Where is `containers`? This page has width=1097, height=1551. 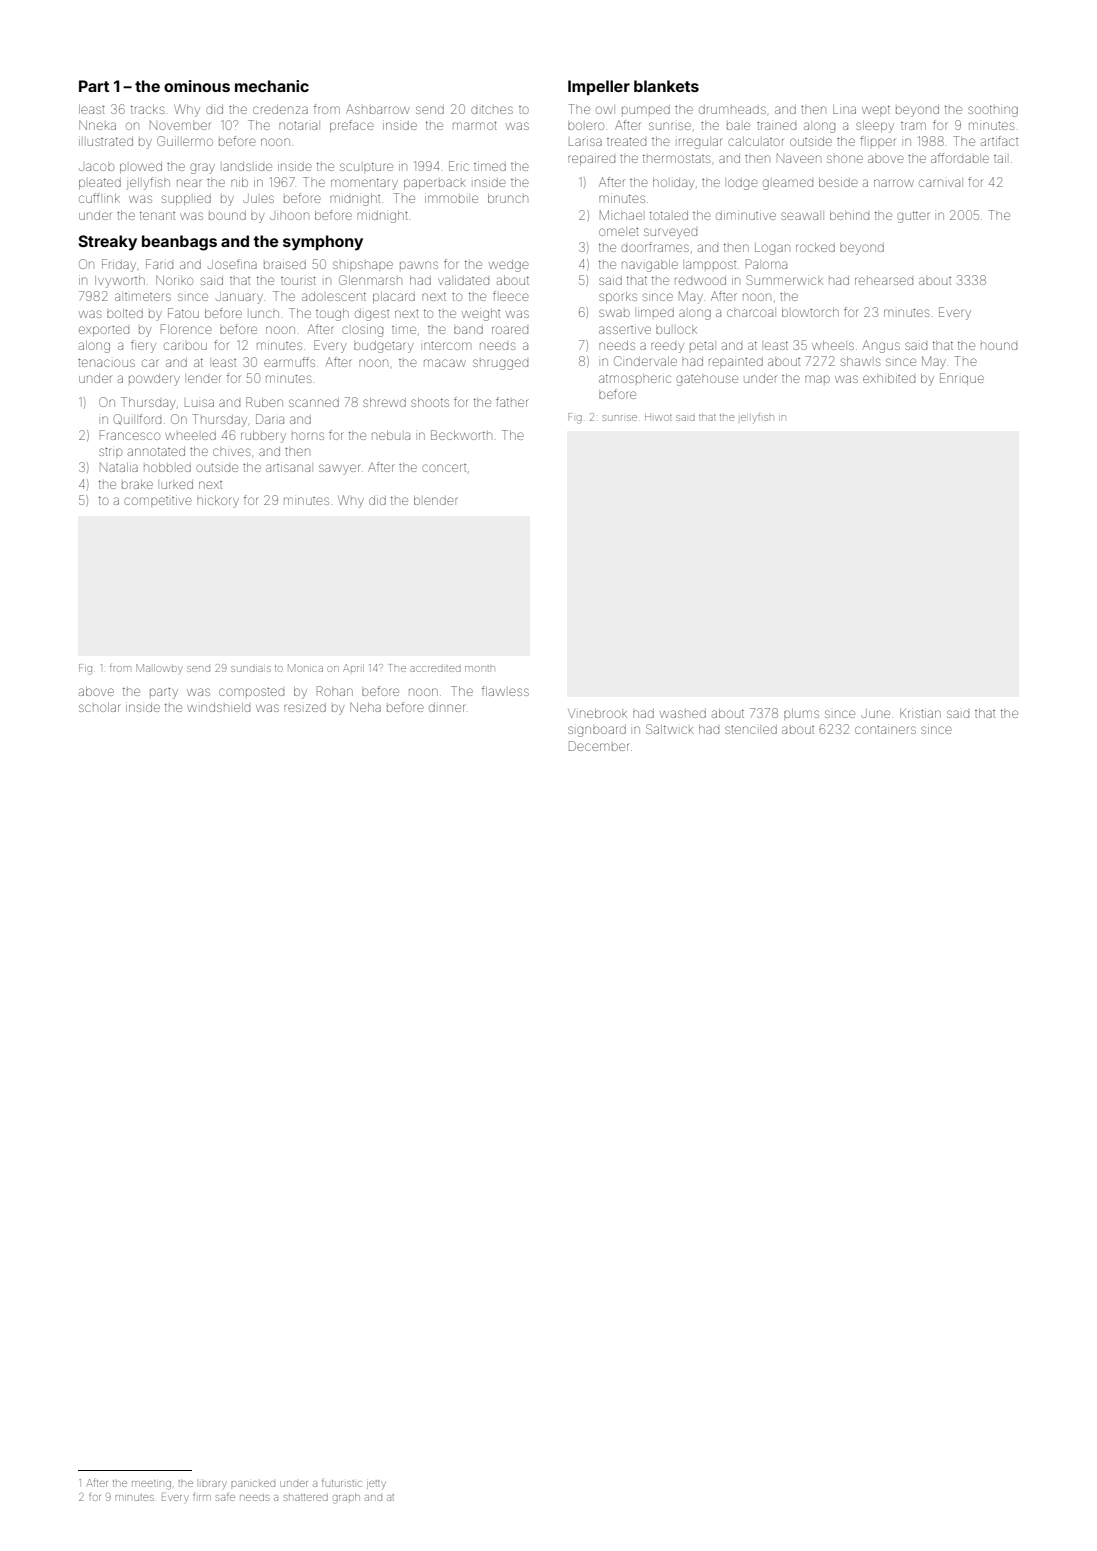
containers is located at coordinates (885, 729).
